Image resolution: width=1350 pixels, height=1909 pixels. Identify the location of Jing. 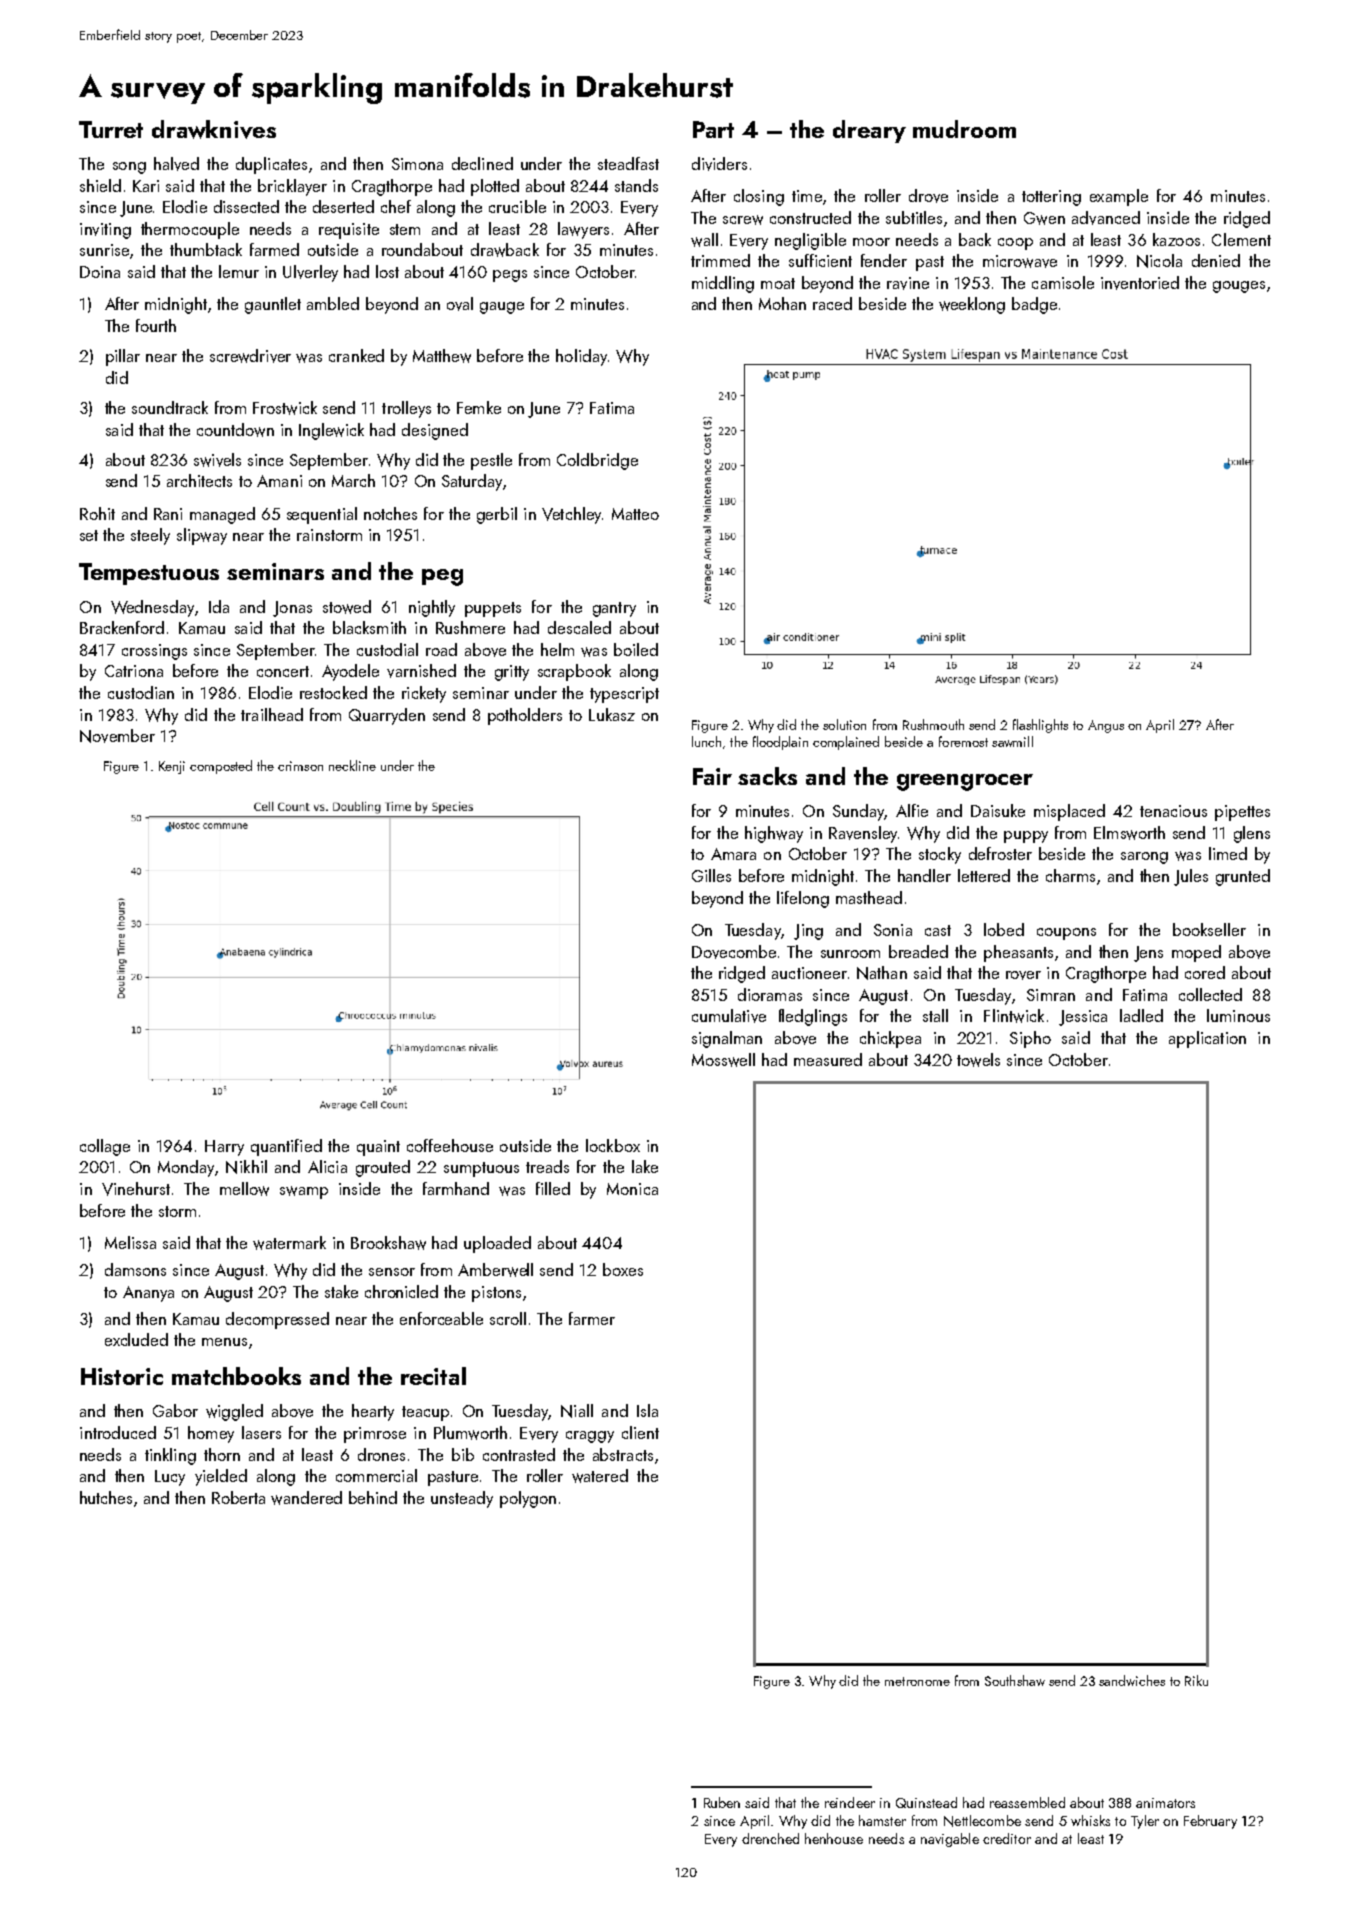
(808, 932).
